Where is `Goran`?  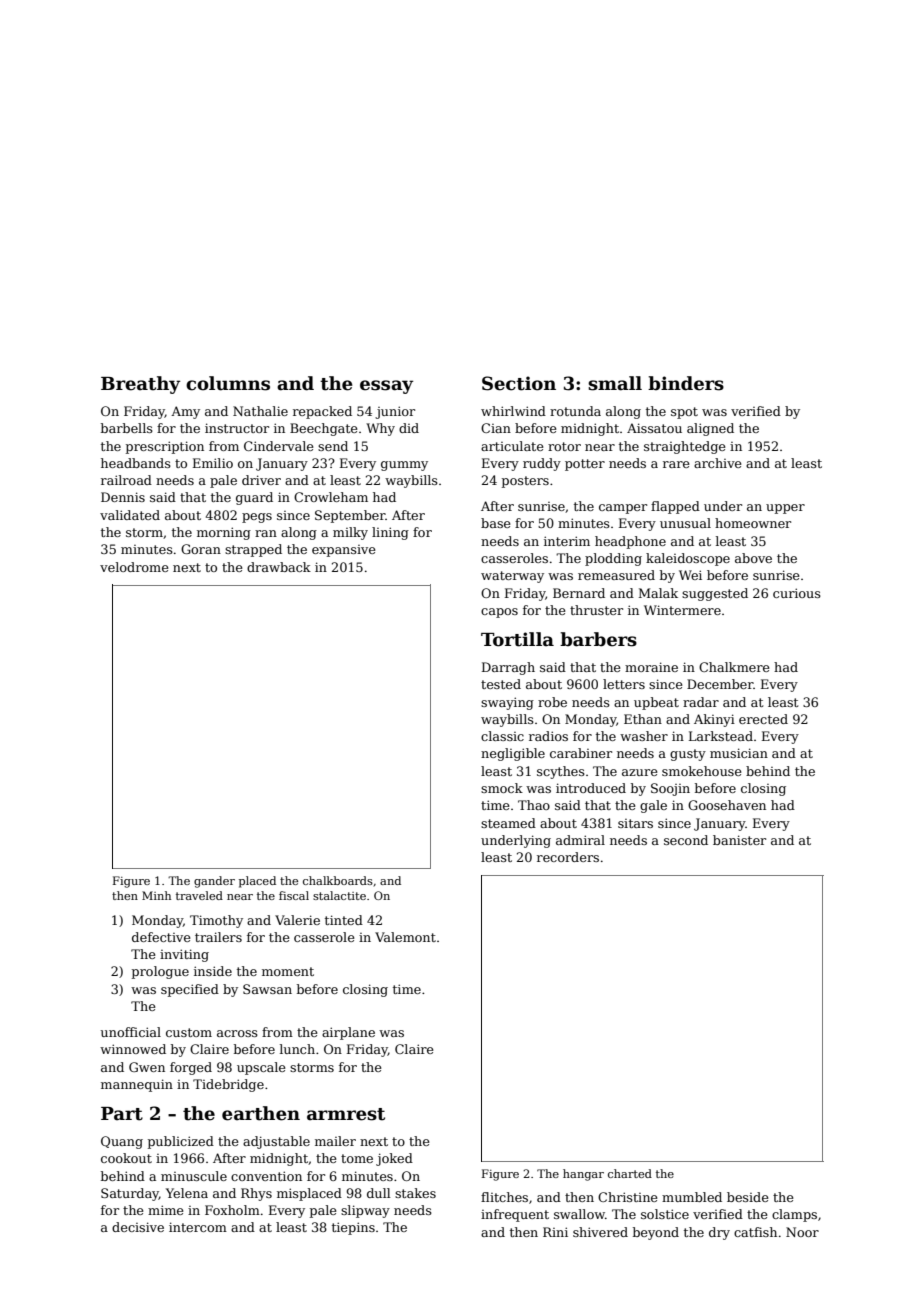
Goran is located at coordinates (201, 549).
